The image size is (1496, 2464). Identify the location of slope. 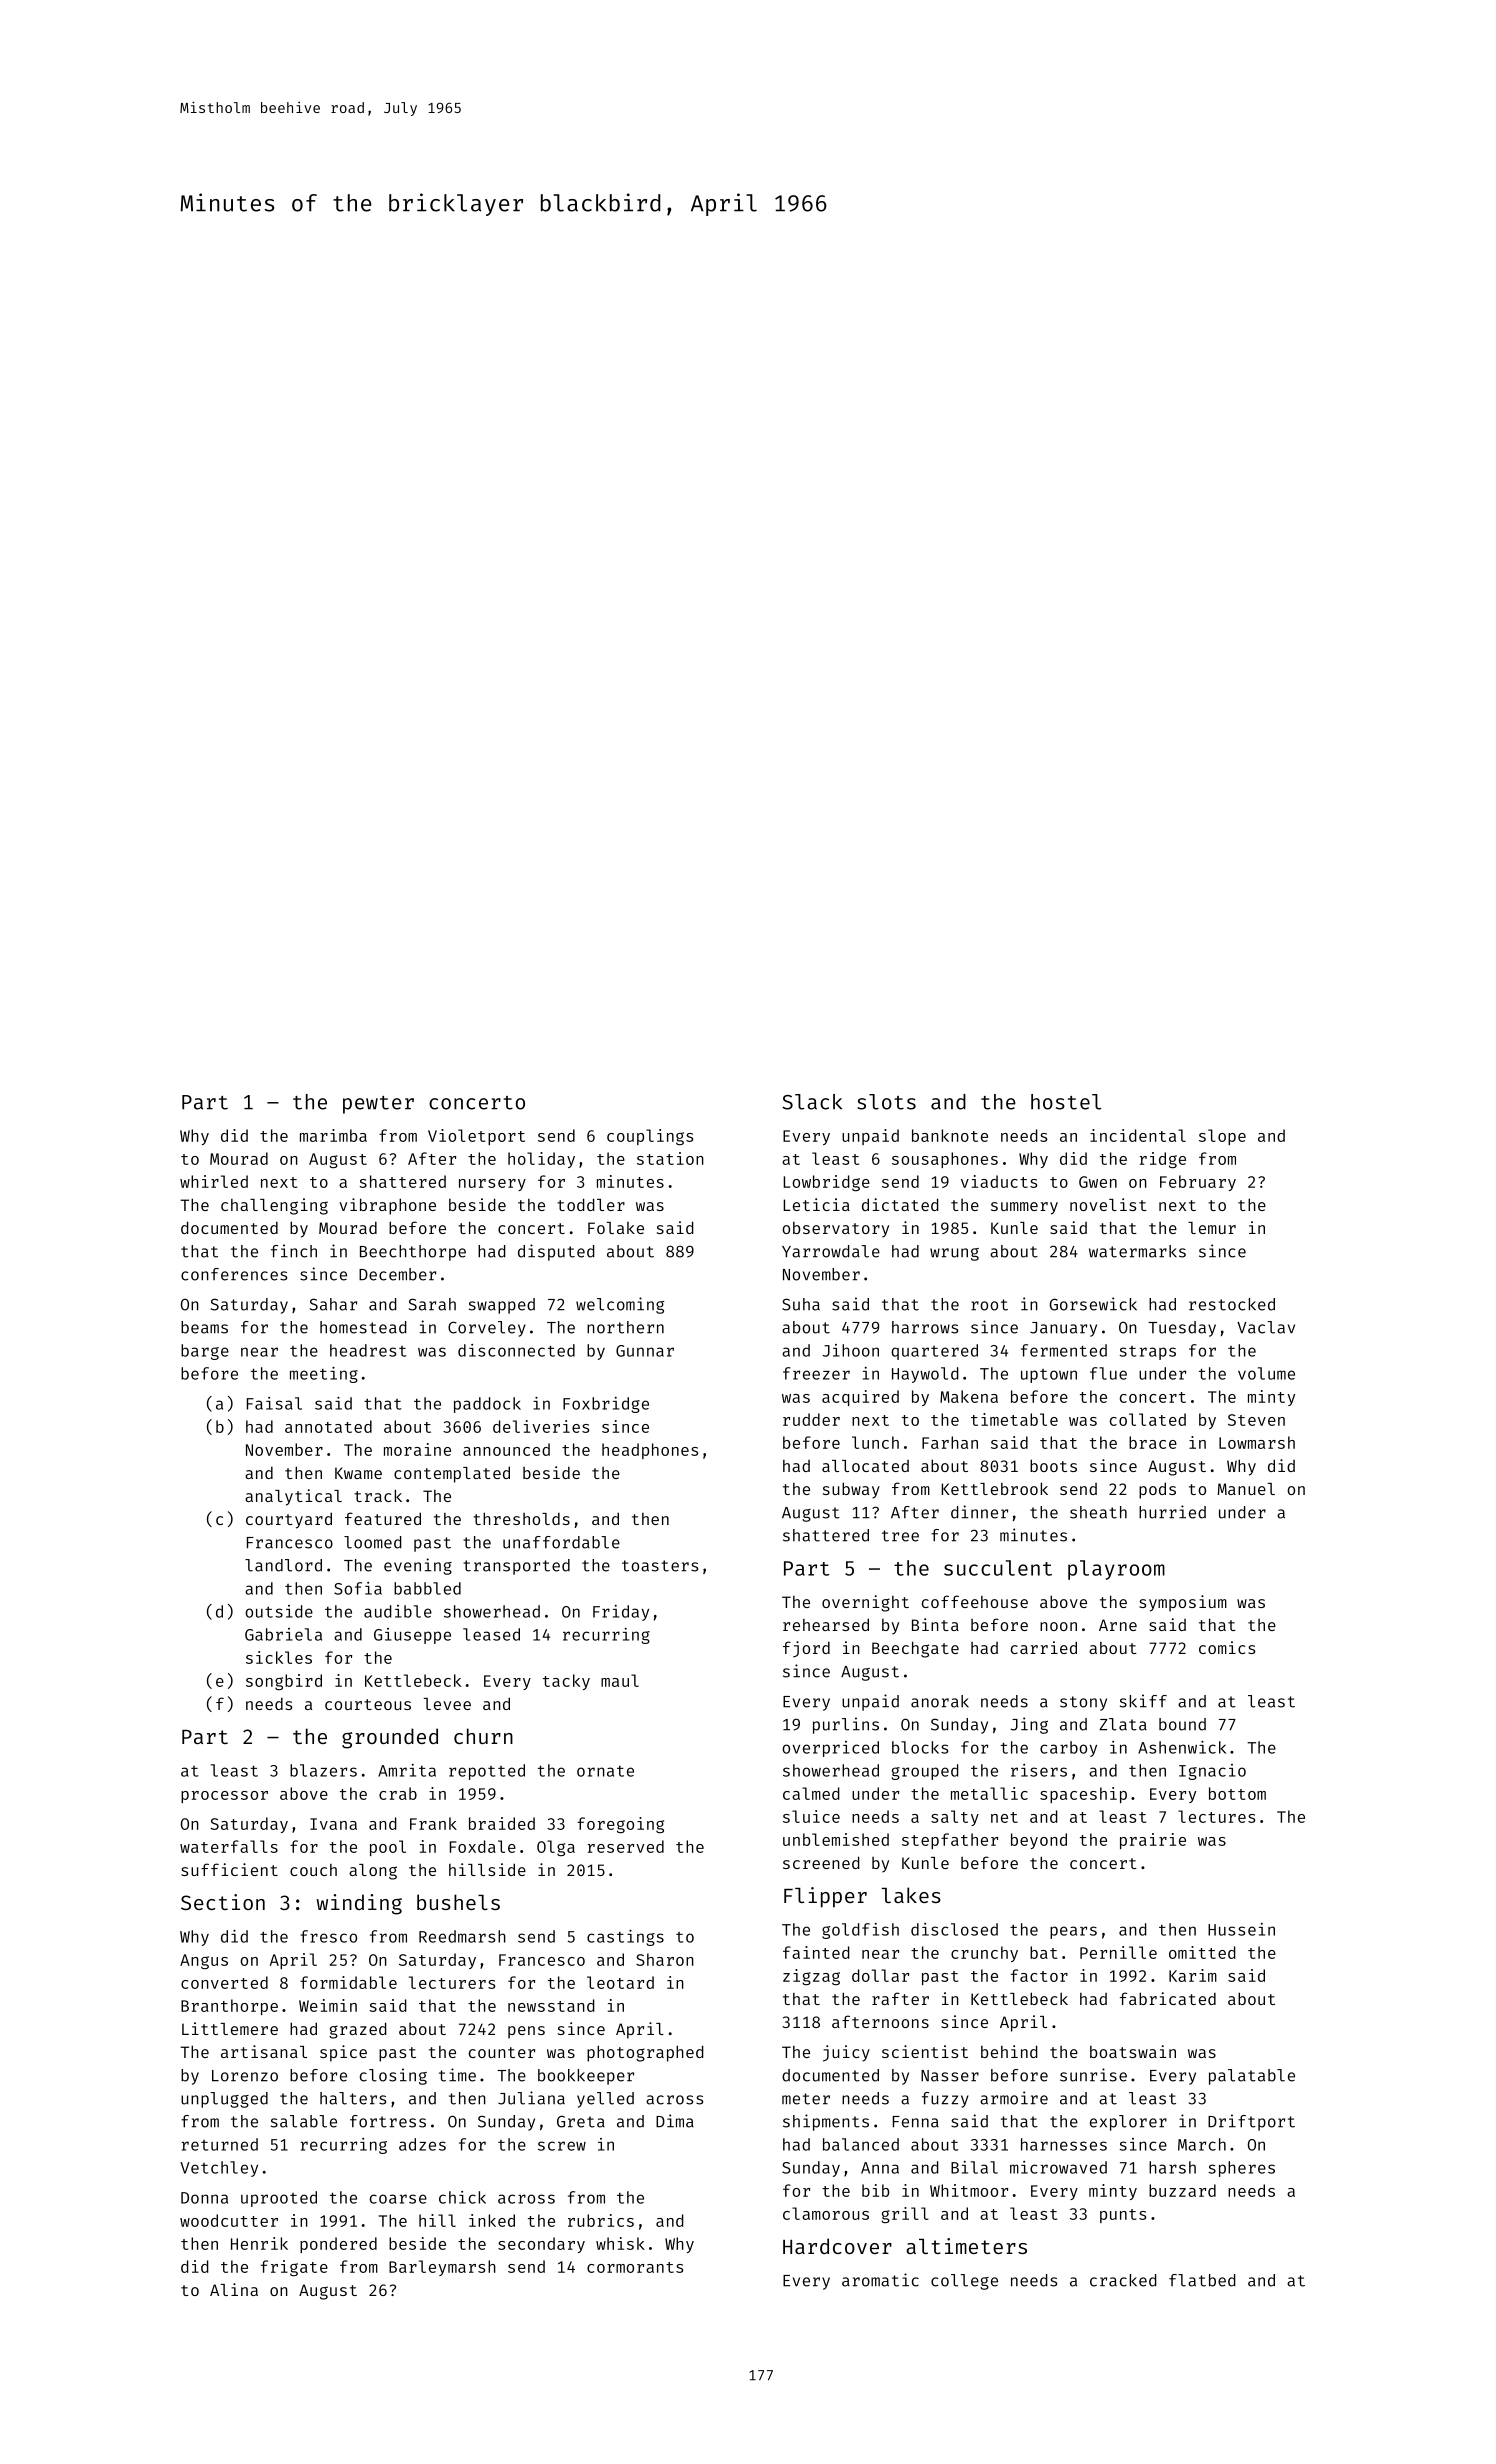
(1222, 1137).
